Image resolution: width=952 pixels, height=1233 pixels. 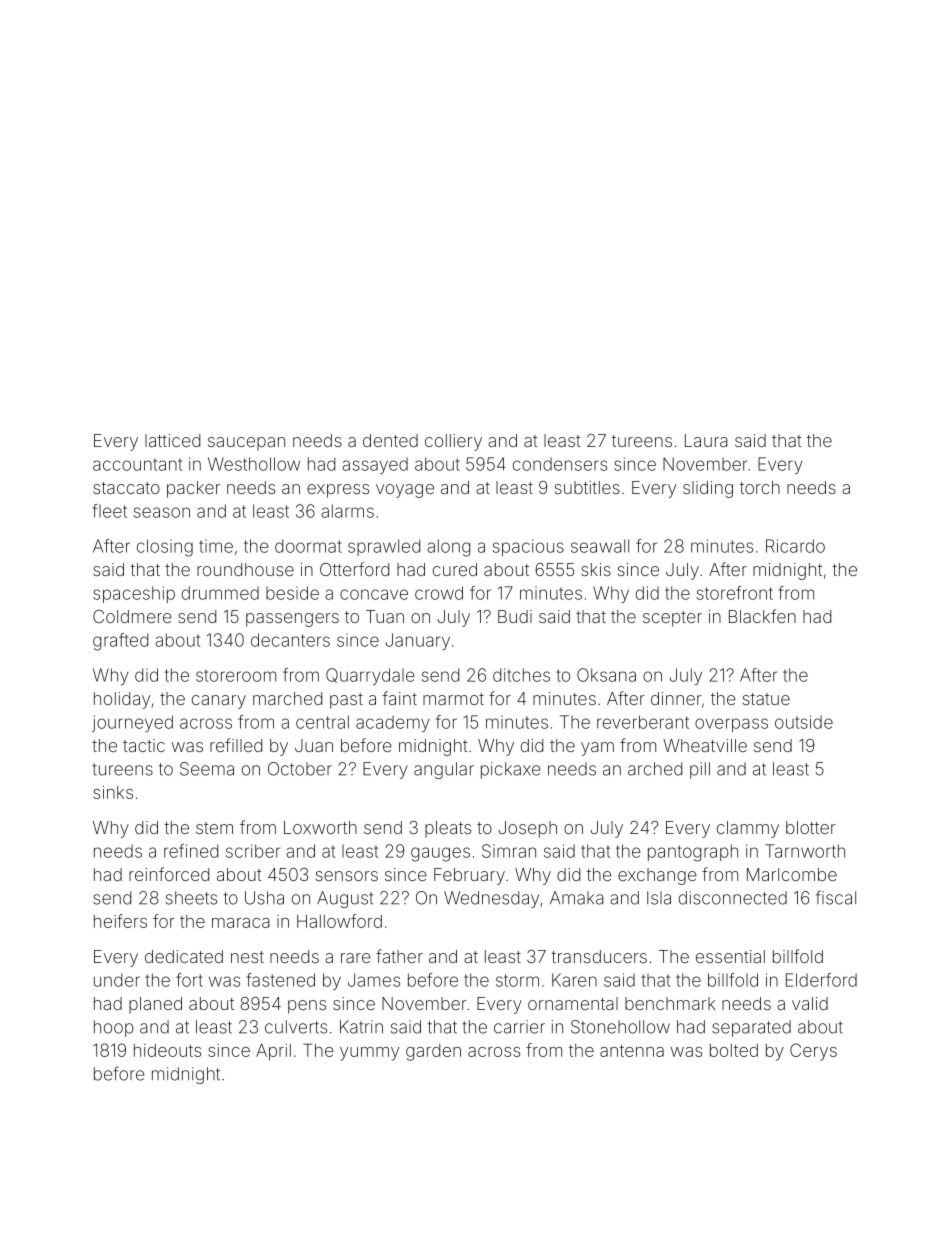 I want to click on Simran, so click(x=509, y=851).
